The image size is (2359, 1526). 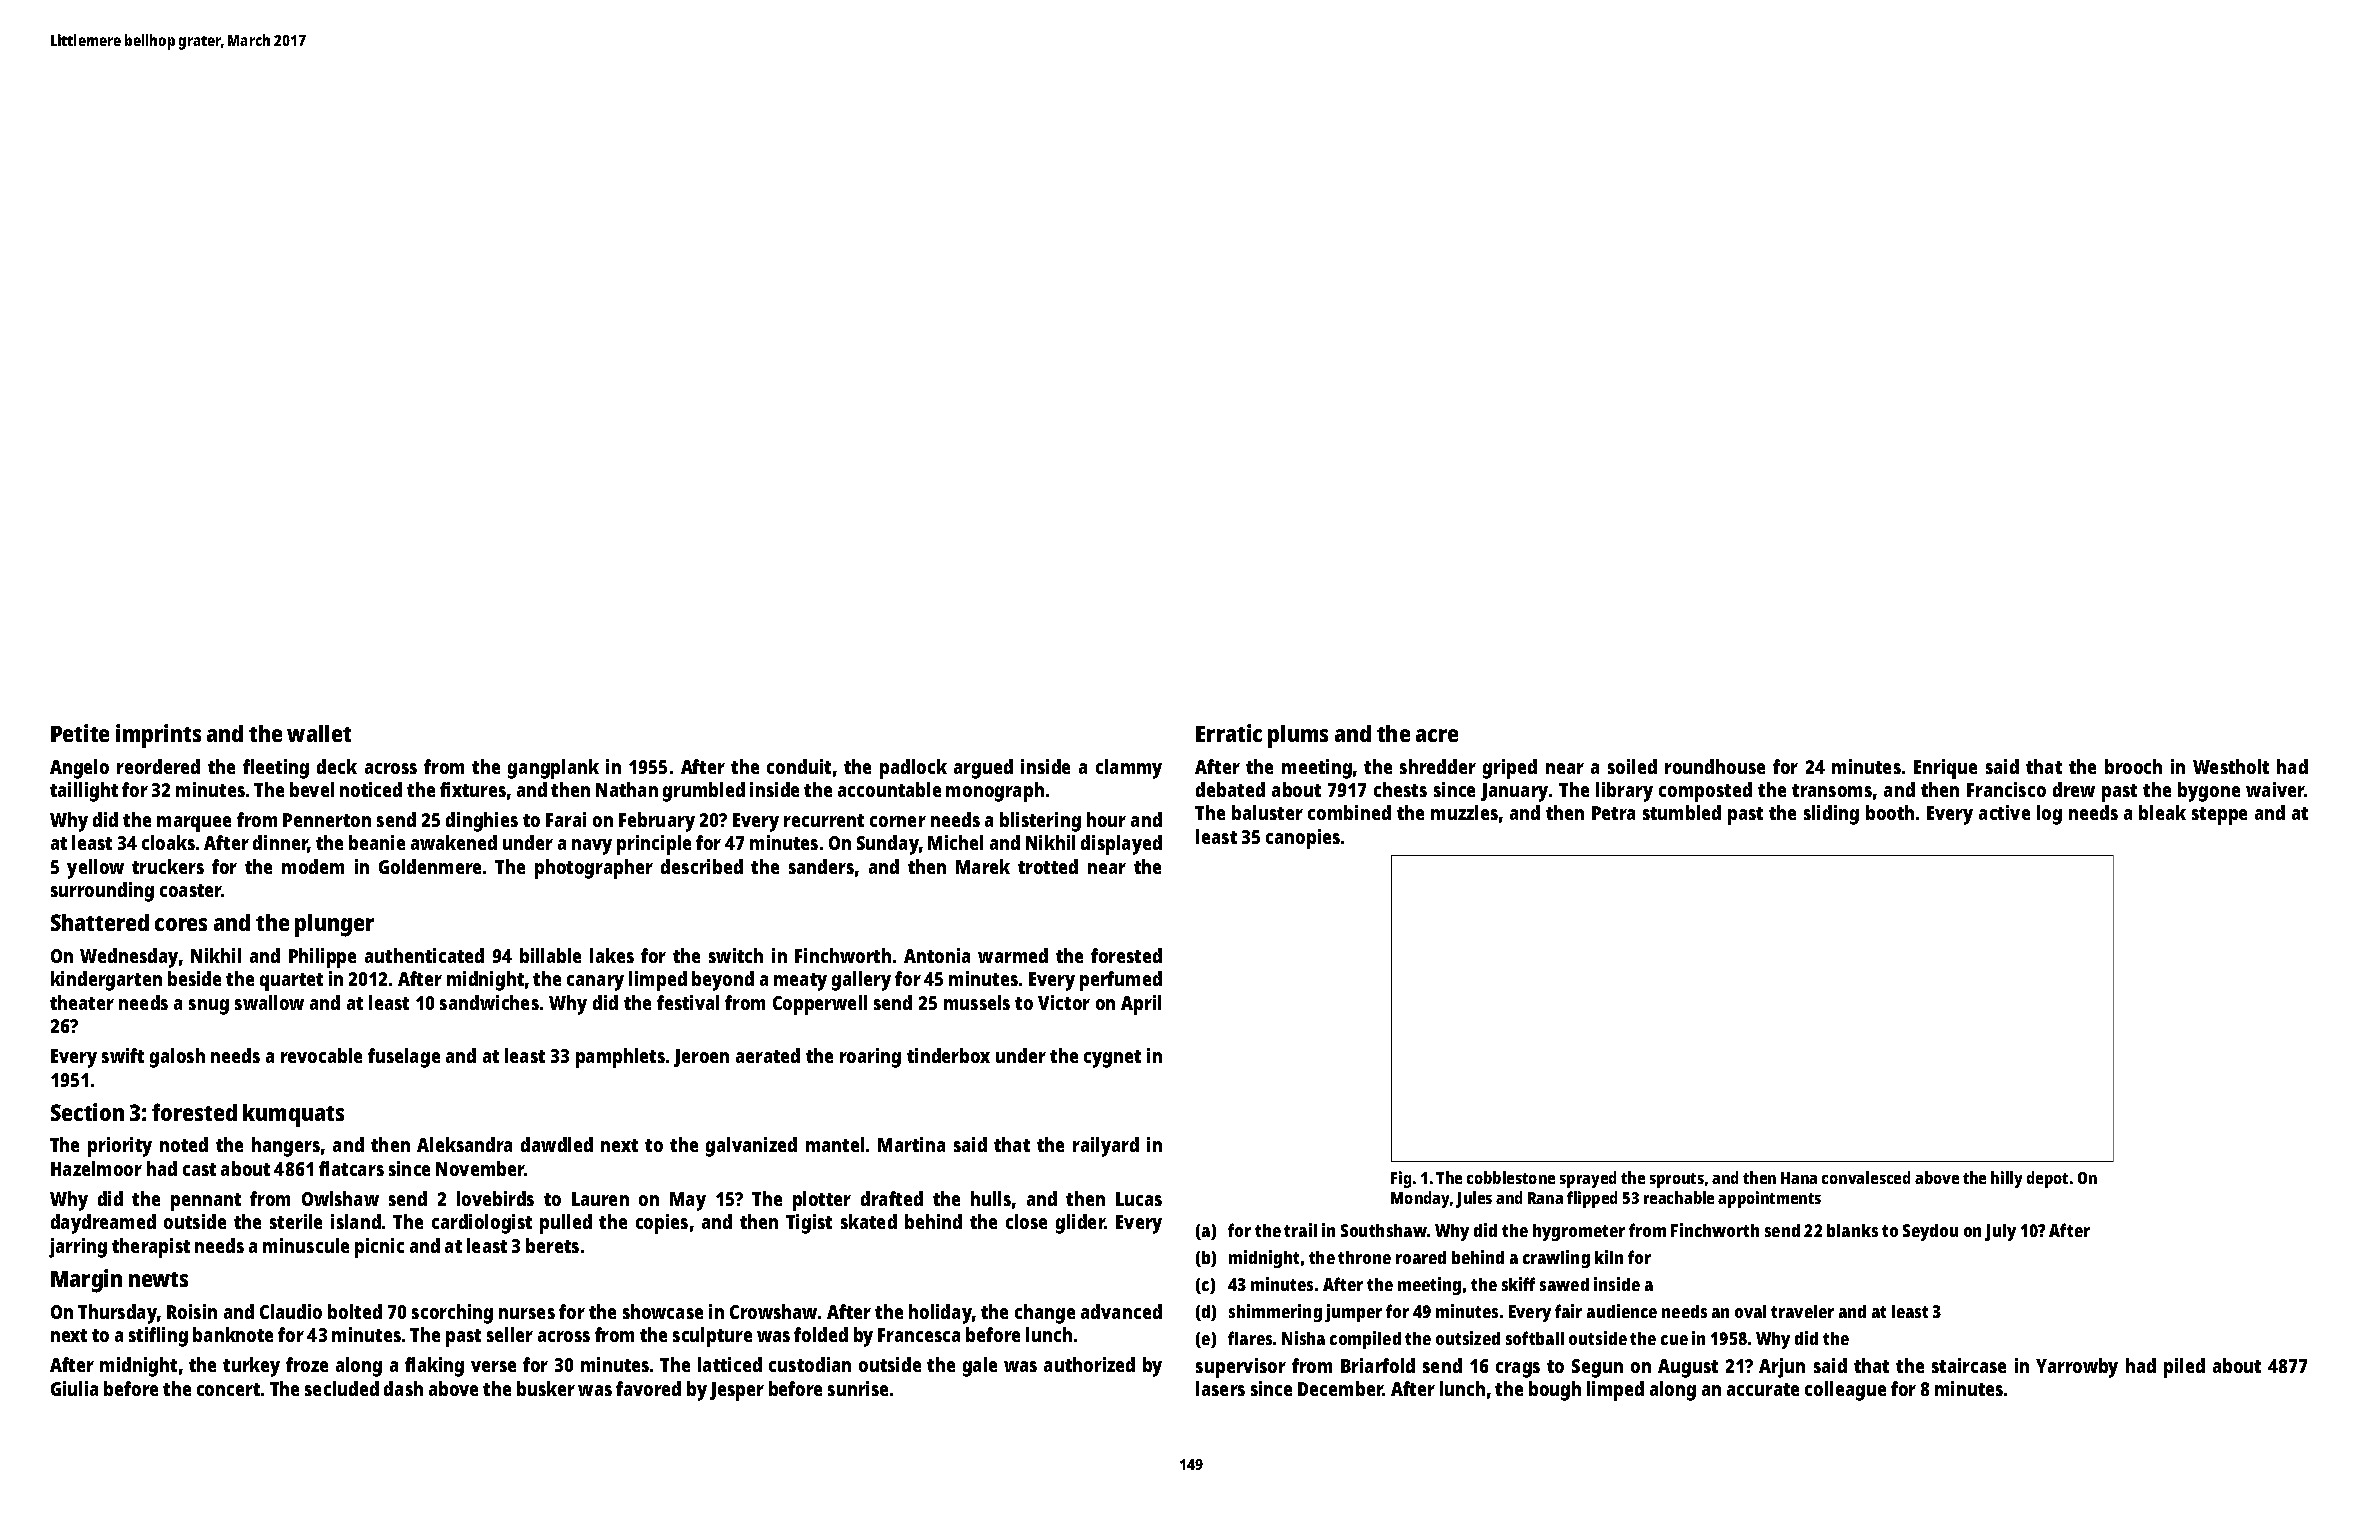 What do you see at coordinates (1229, 733) in the screenshot?
I see `Erratic` at bounding box center [1229, 733].
